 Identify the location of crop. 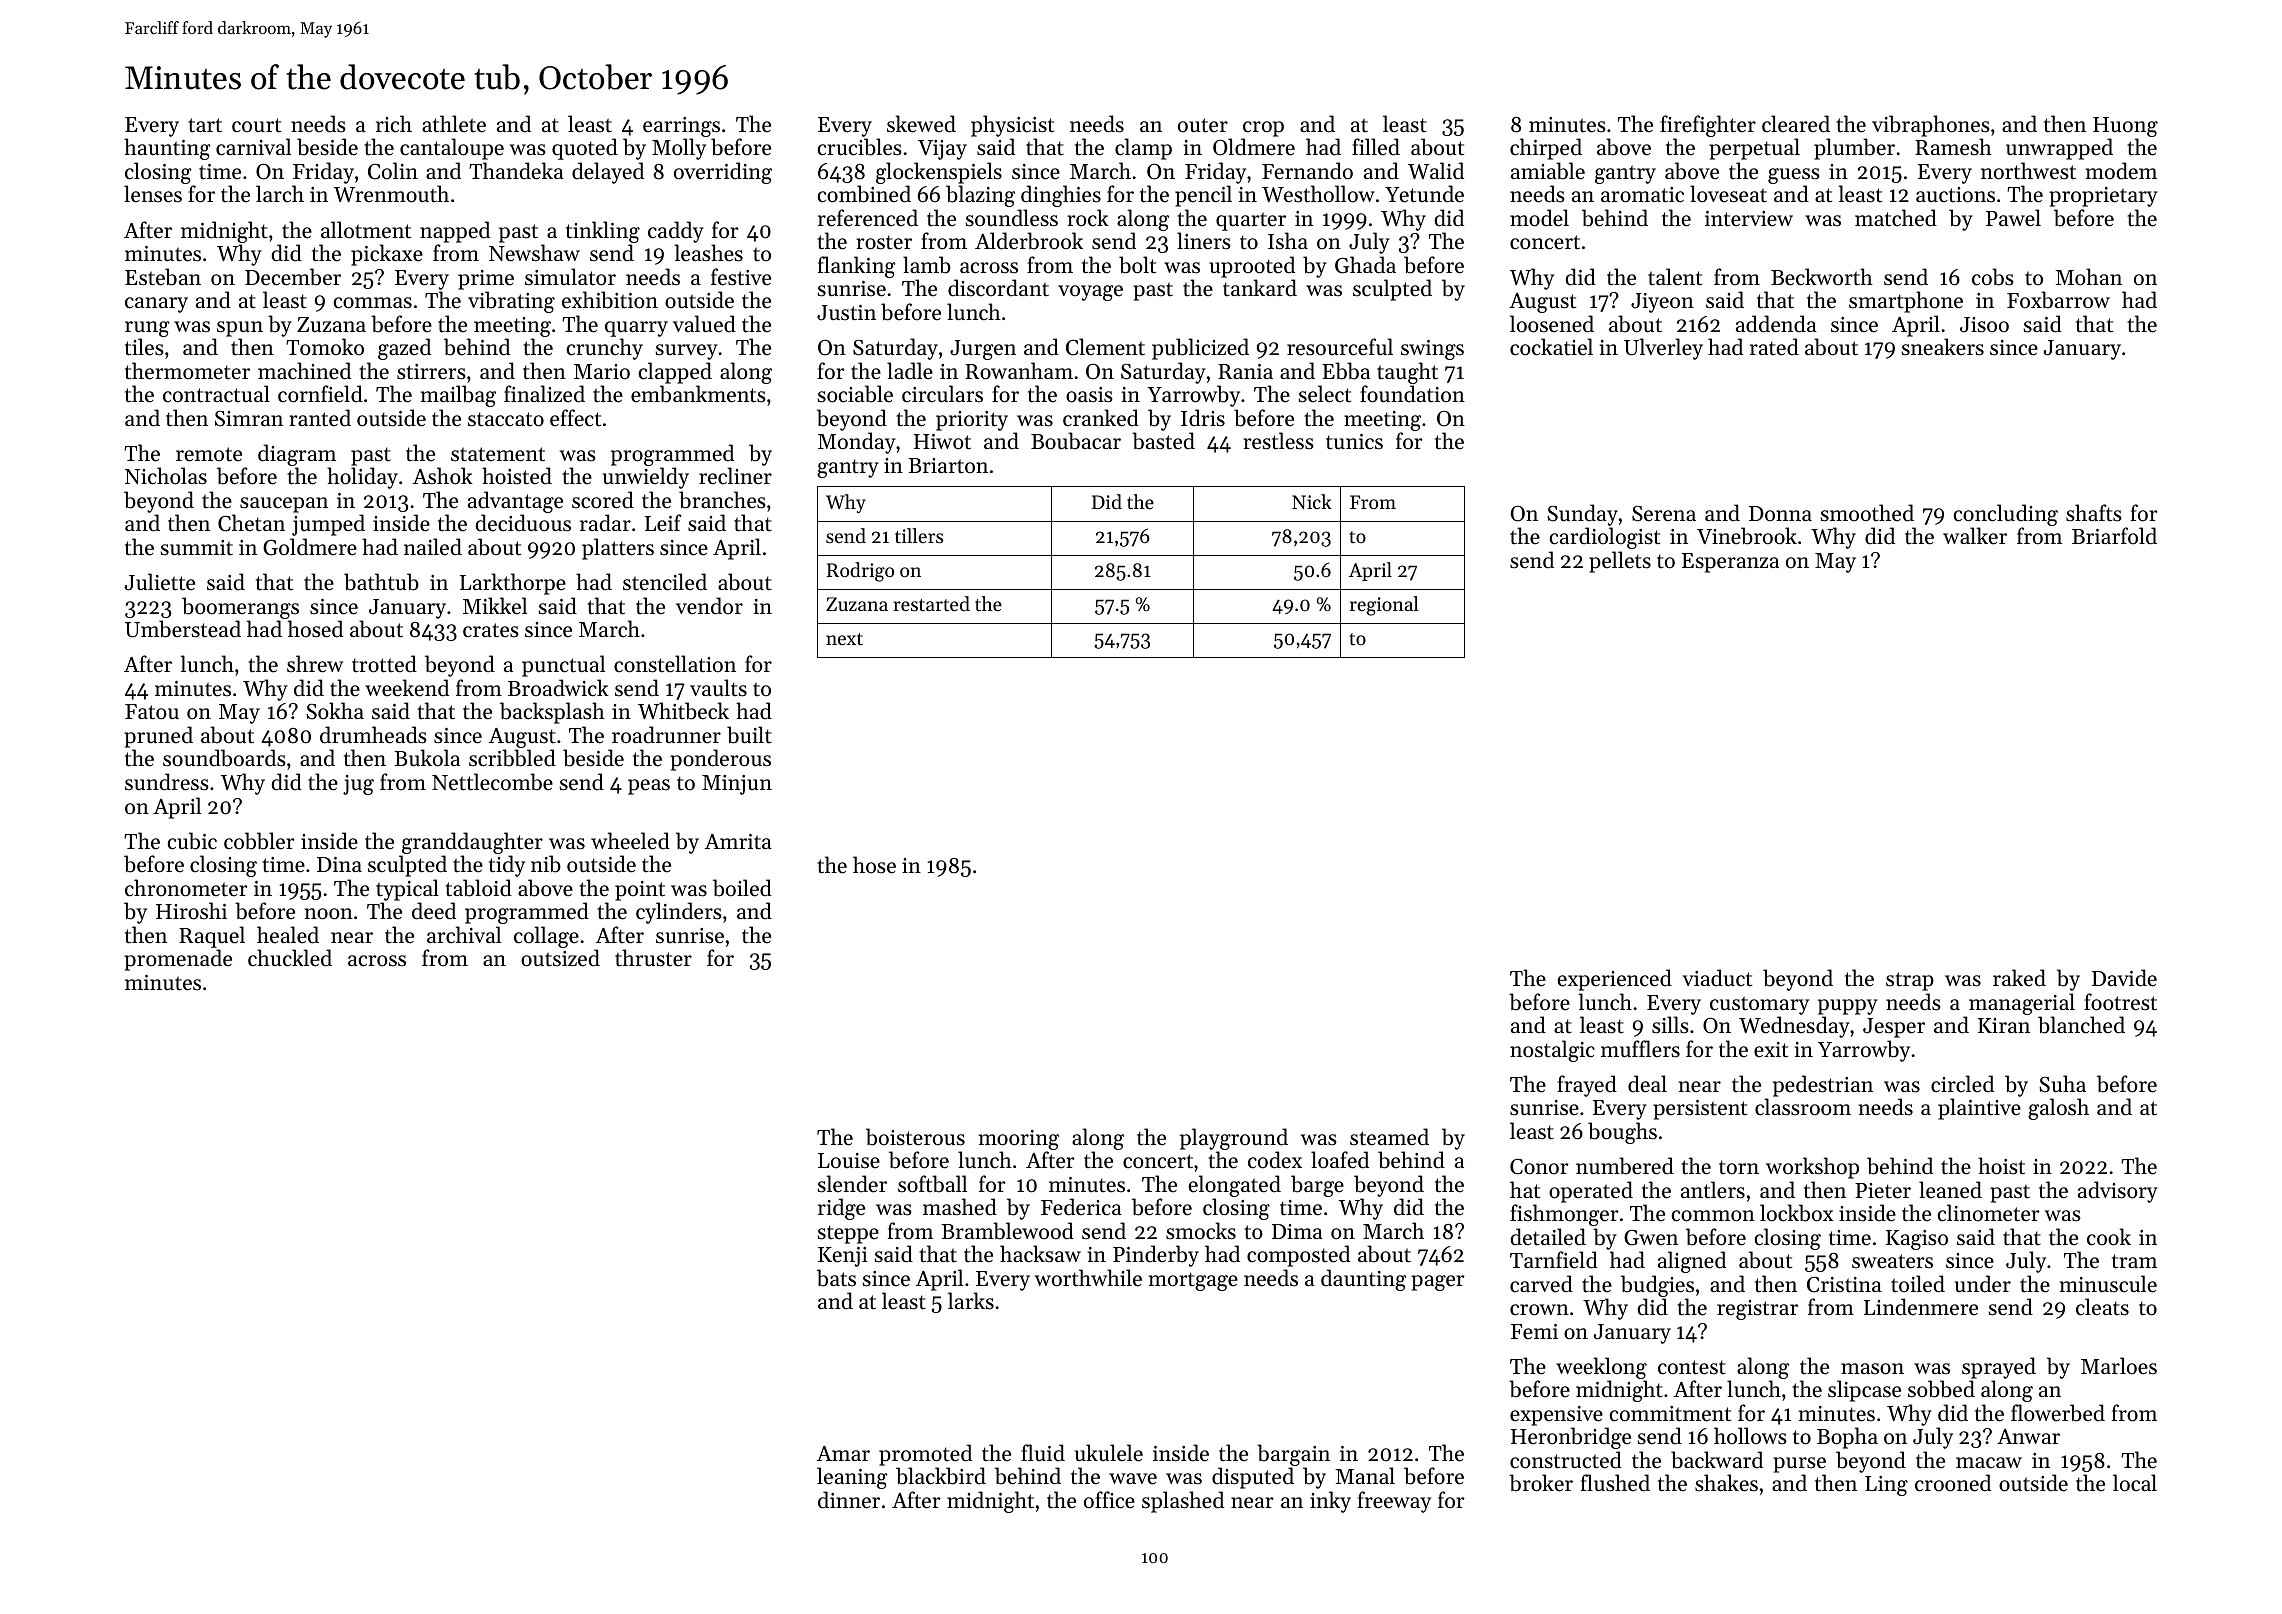
(1263, 129).
